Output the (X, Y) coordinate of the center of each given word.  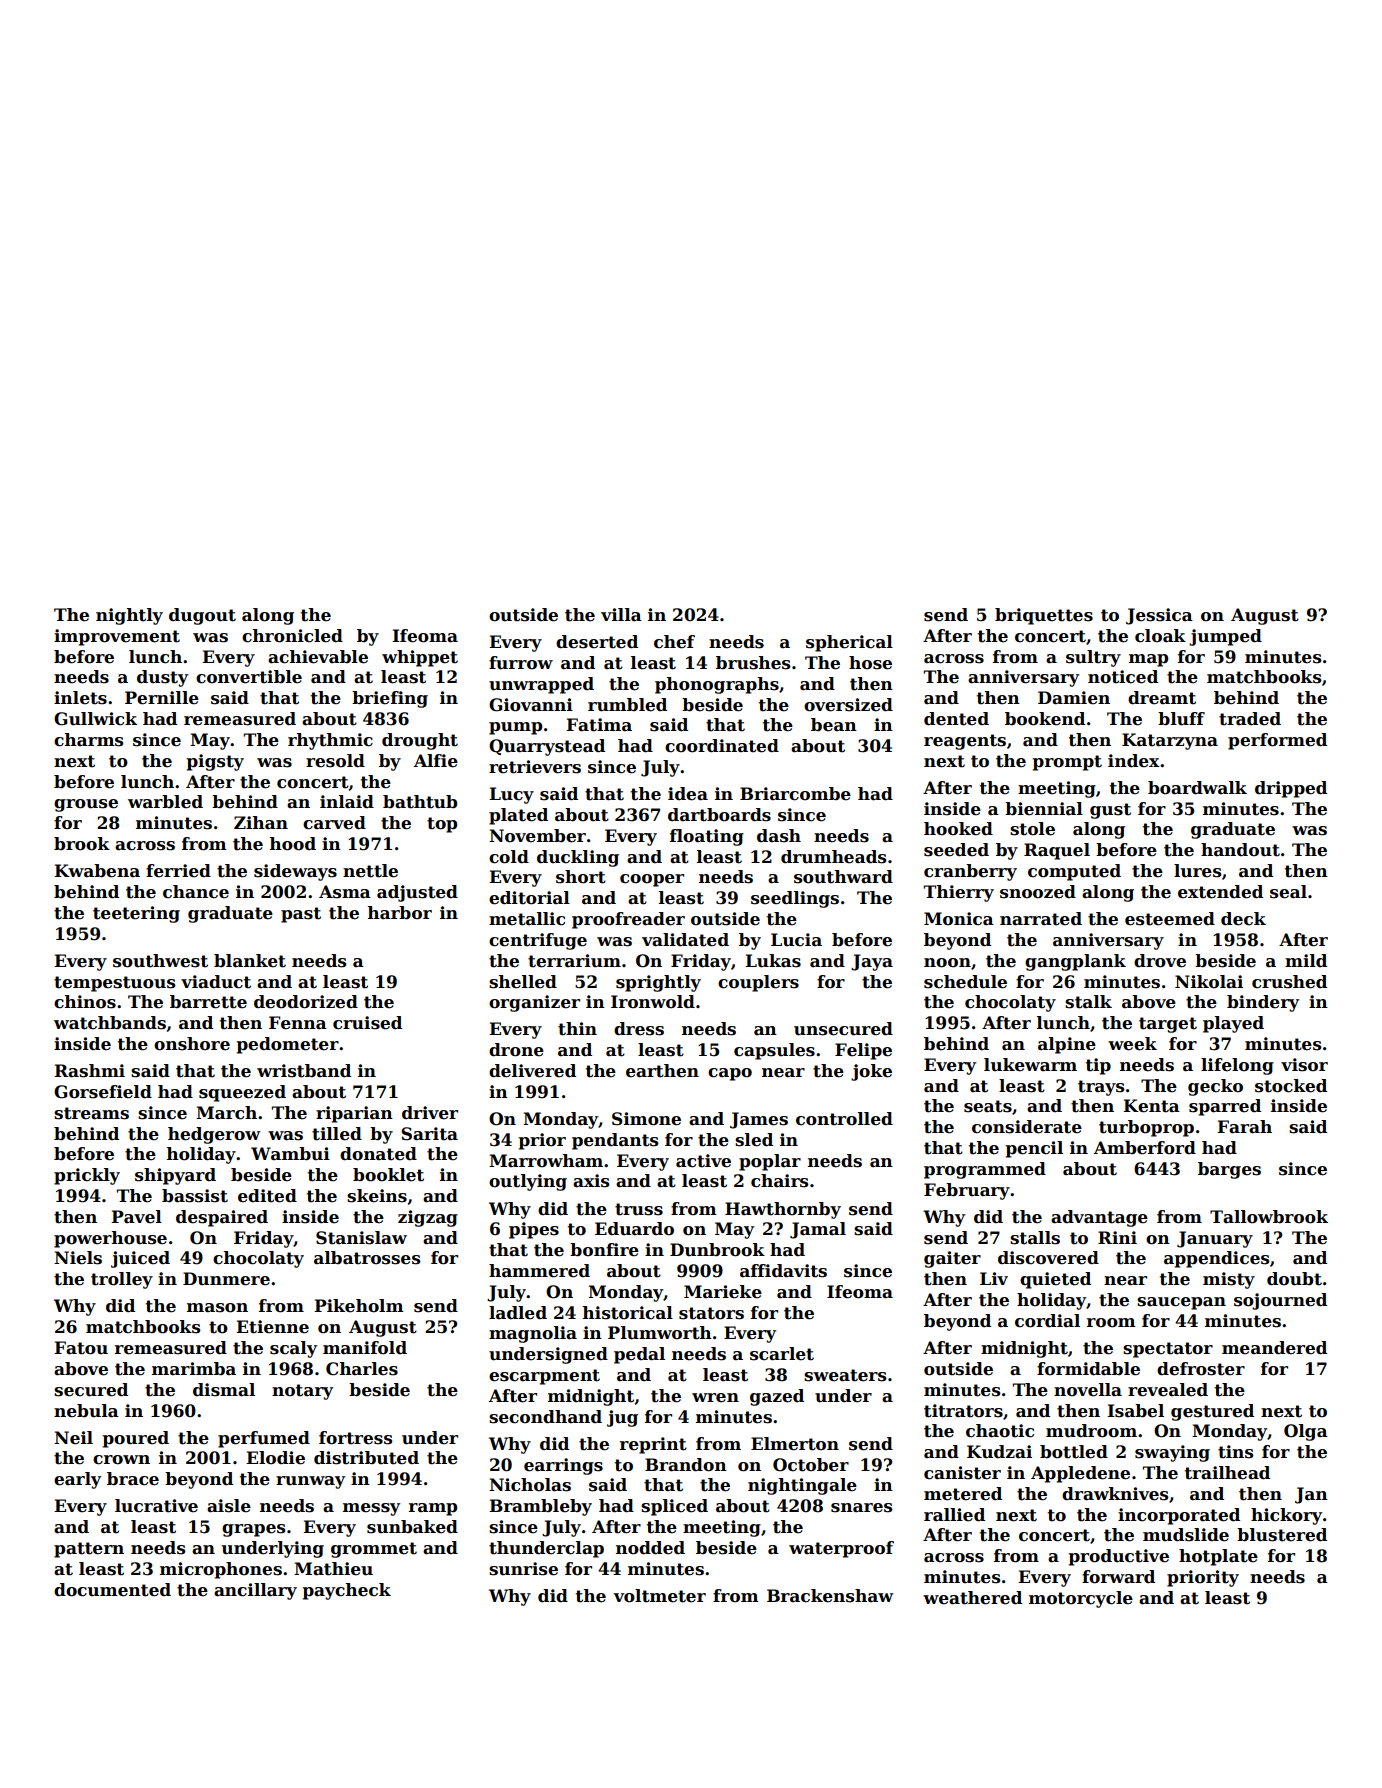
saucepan (1181, 1303)
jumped (1225, 637)
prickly (87, 1176)
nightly (129, 616)
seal (1288, 892)
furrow (521, 663)
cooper (652, 880)
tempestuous (114, 984)
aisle (229, 1506)
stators (711, 1313)
